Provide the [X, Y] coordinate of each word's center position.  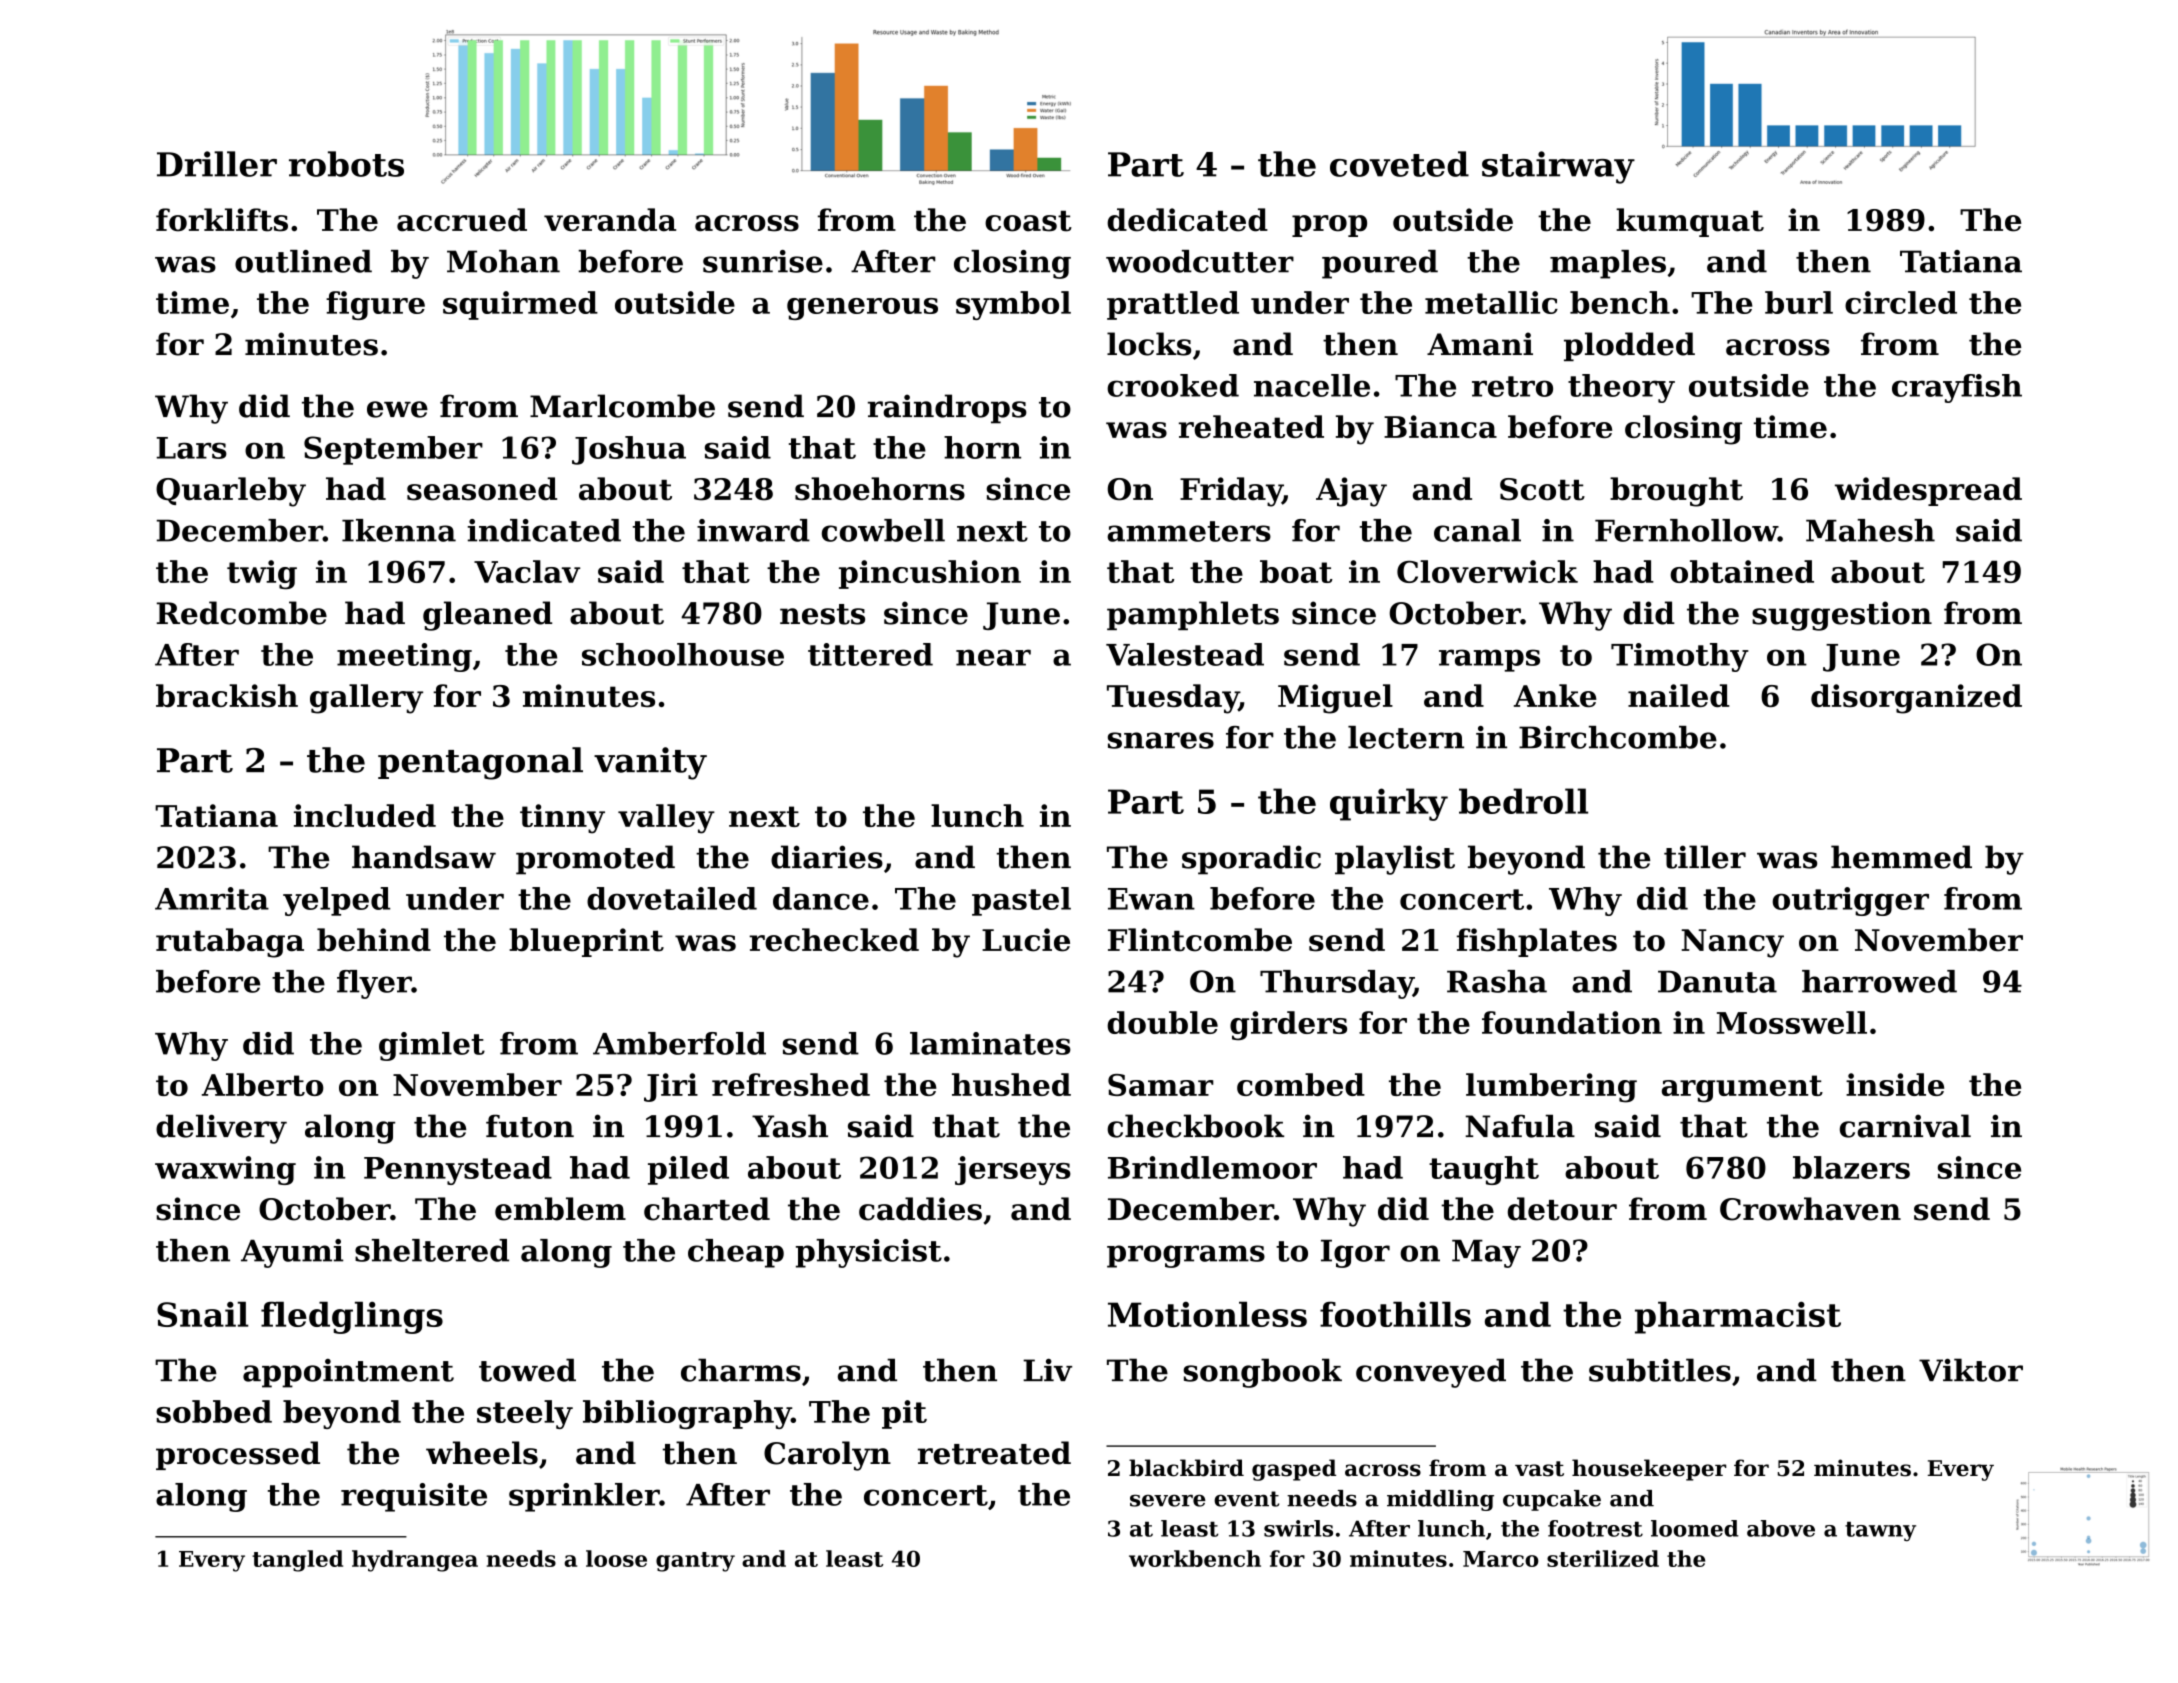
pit [904, 1414]
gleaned [487, 616]
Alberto [263, 1084]
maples [1608, 264]
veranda [610, 220]
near [993, 657]
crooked [1173, 385]
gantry [695, 1562]
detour [1562, 1209]
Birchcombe [1618, 737]
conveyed [1431, 1373]
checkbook [1195, 1126]
